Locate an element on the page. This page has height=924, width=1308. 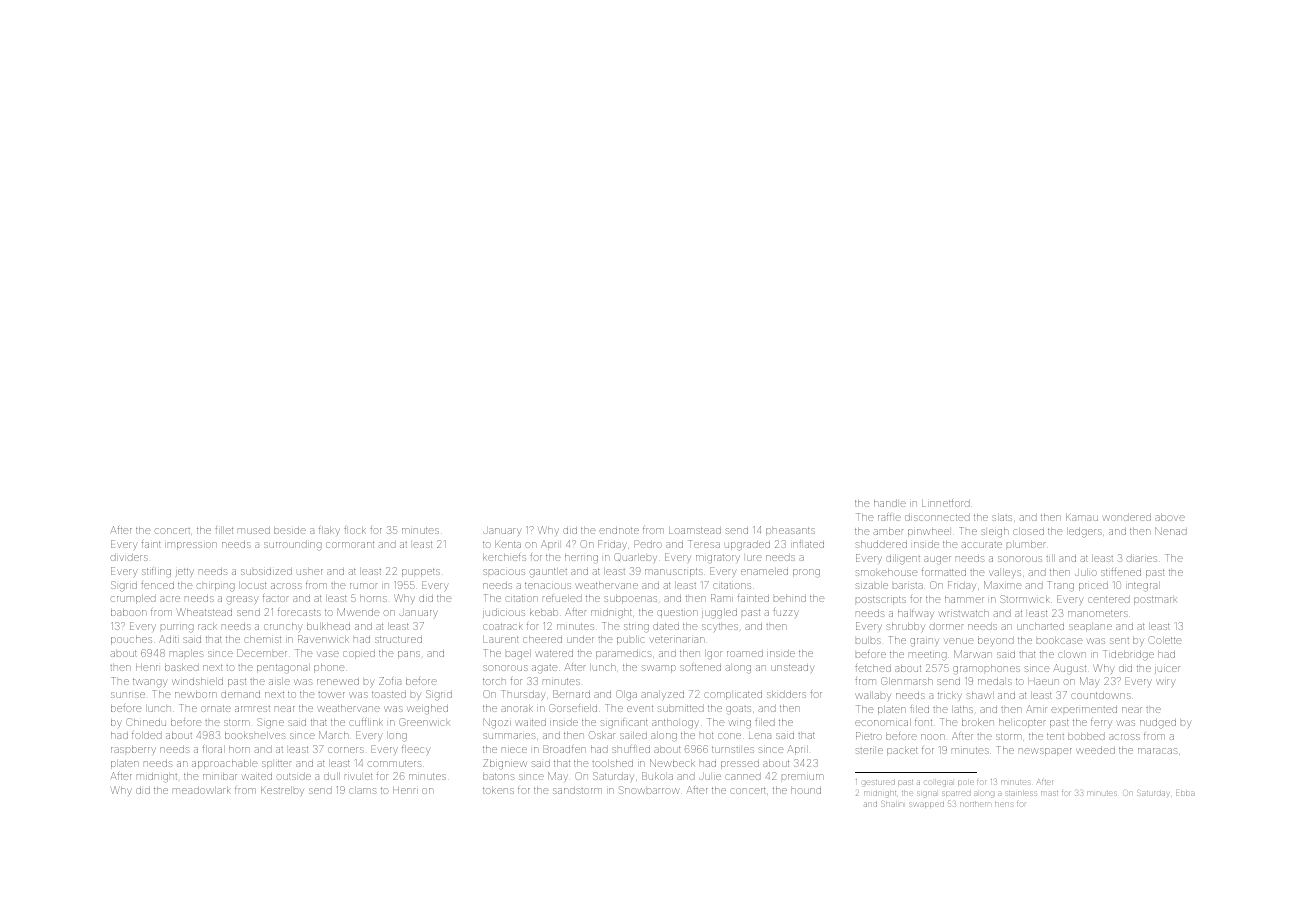
flock is located at coordinates (355, 530).
